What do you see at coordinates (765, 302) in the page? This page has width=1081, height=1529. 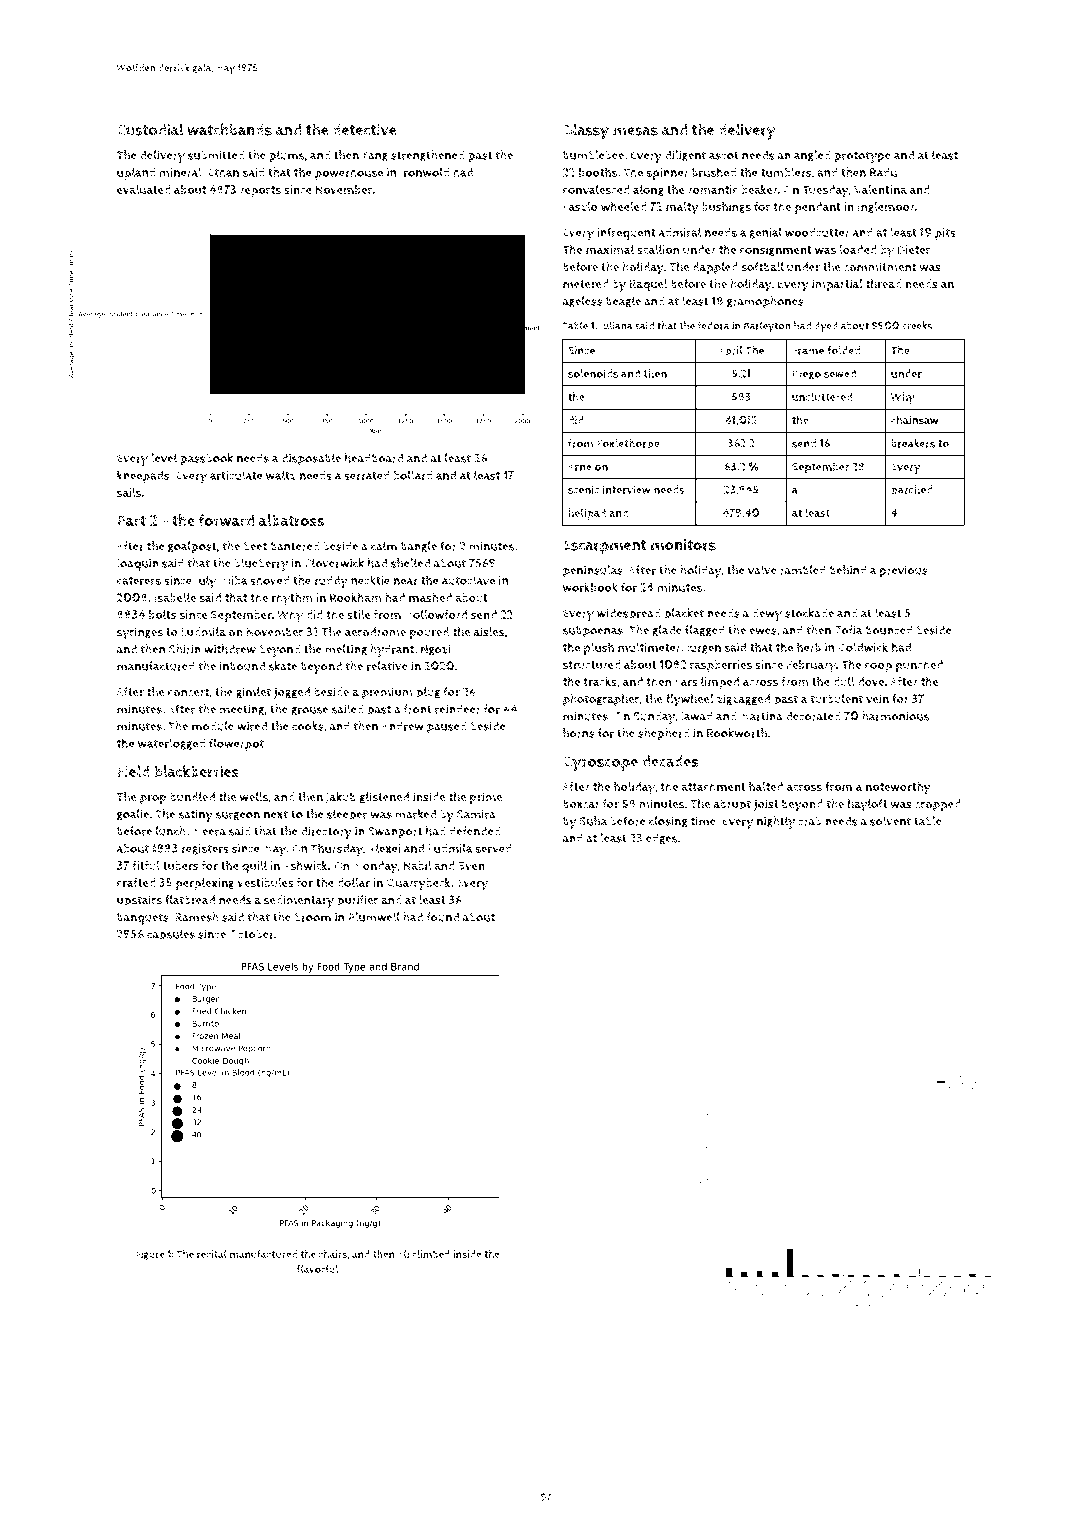 I see `gramophones` at bounding box center [765, 302].
